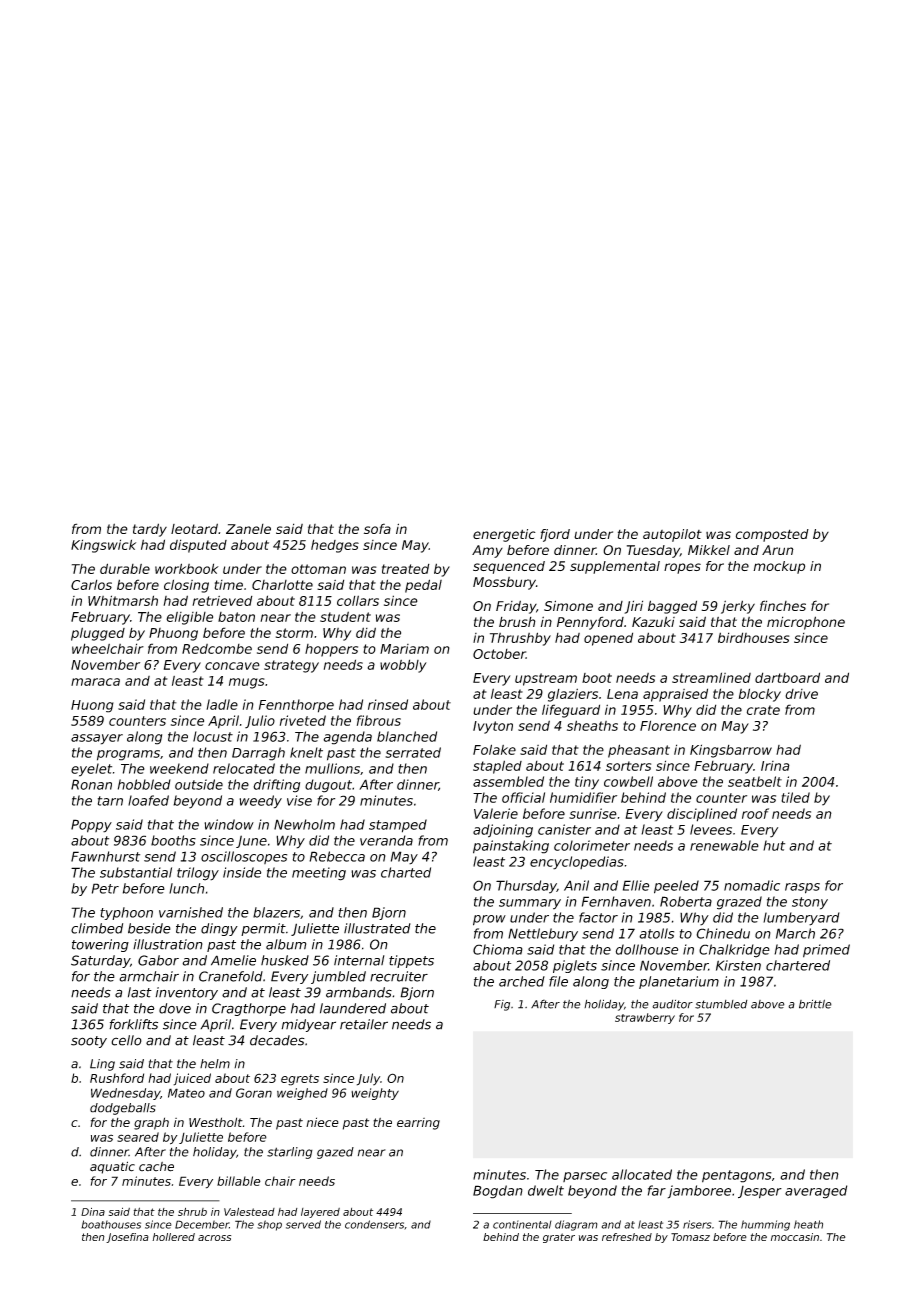  Describe the element at coordinates (158, 960) in the screenshot. I see `Gabor` at that location.
